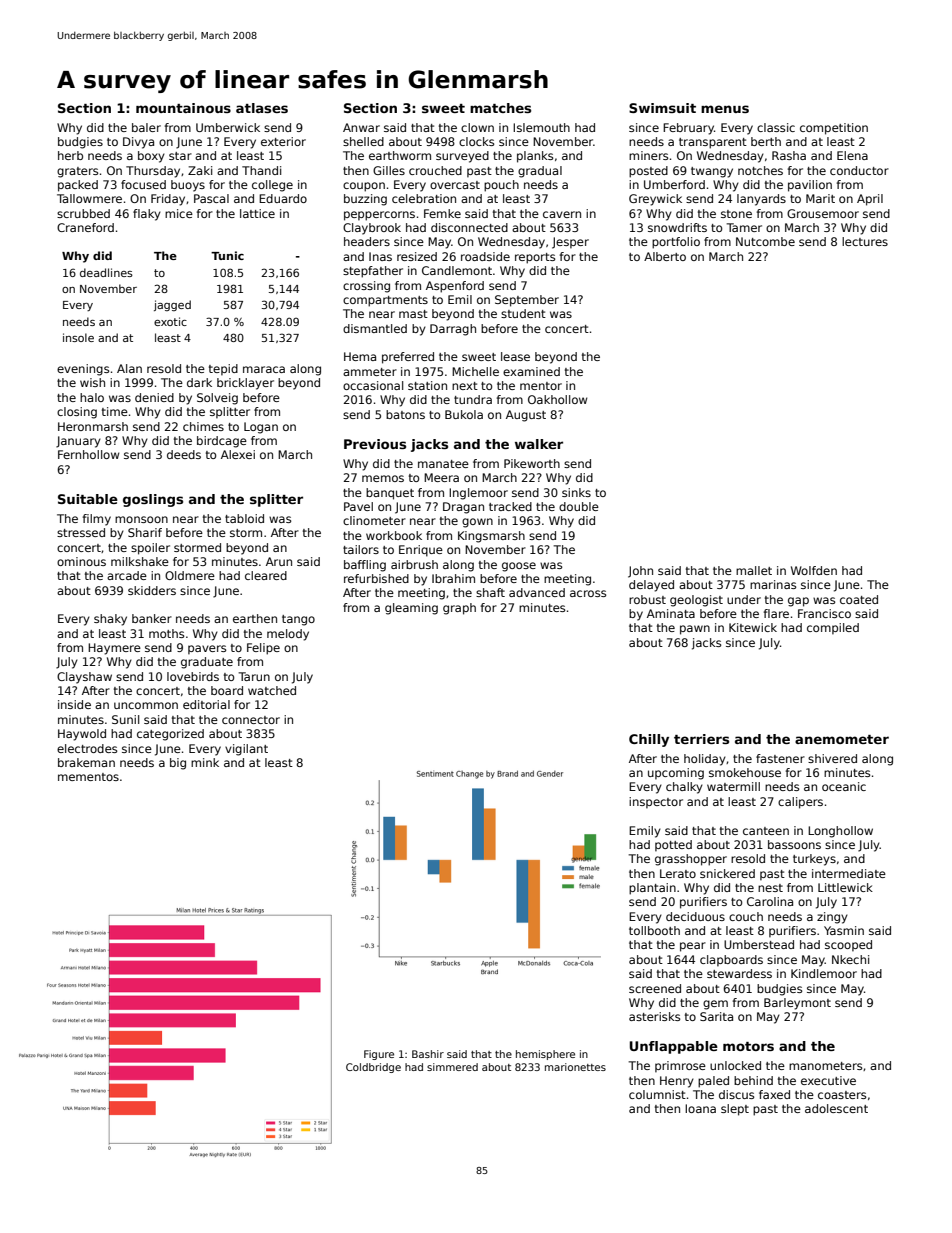  Describe the element at coordinates (246, 750) in the screenshot. I see `vigilant` at that location.
